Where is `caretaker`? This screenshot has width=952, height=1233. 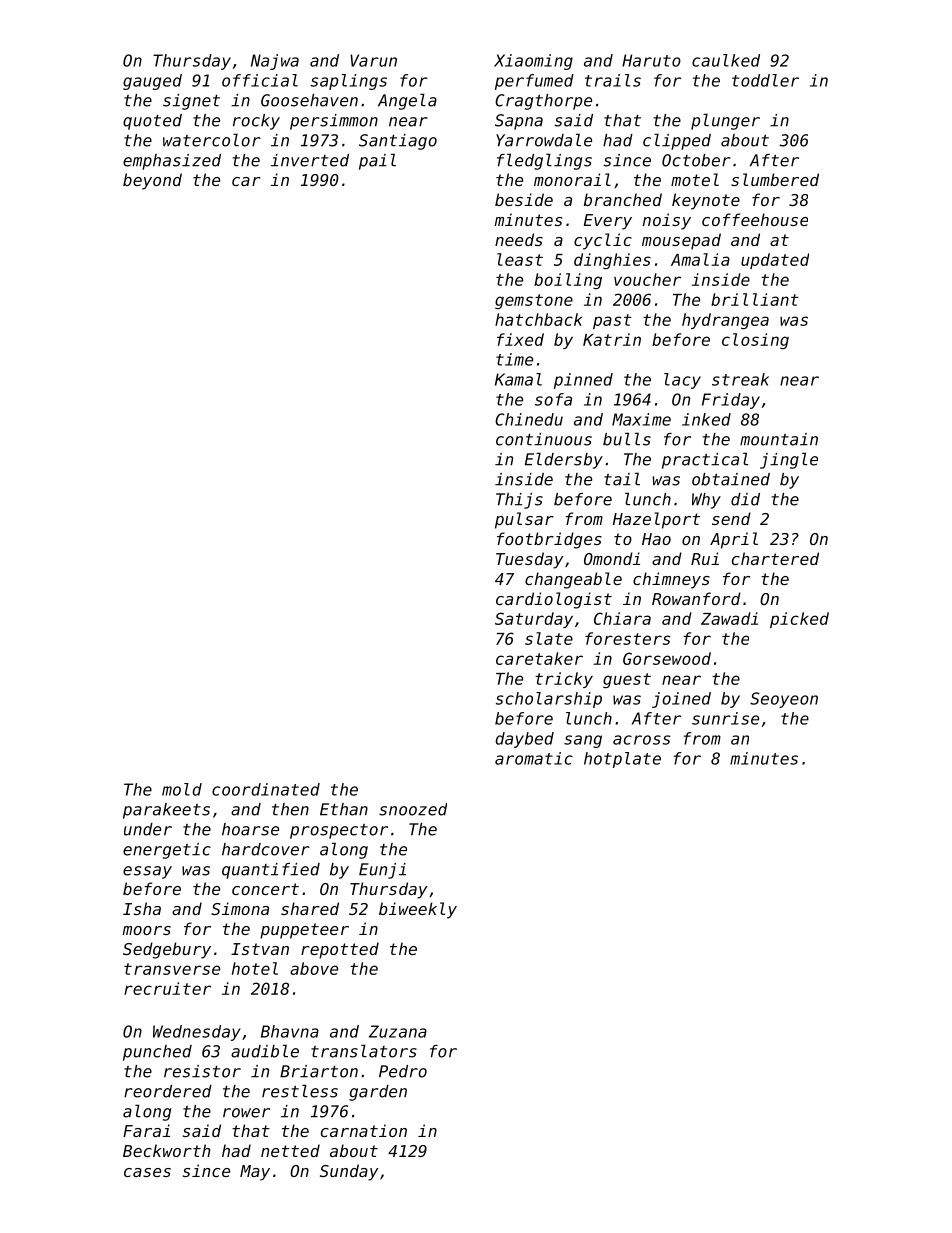
caretaker is located at coordinates (539, 658).
